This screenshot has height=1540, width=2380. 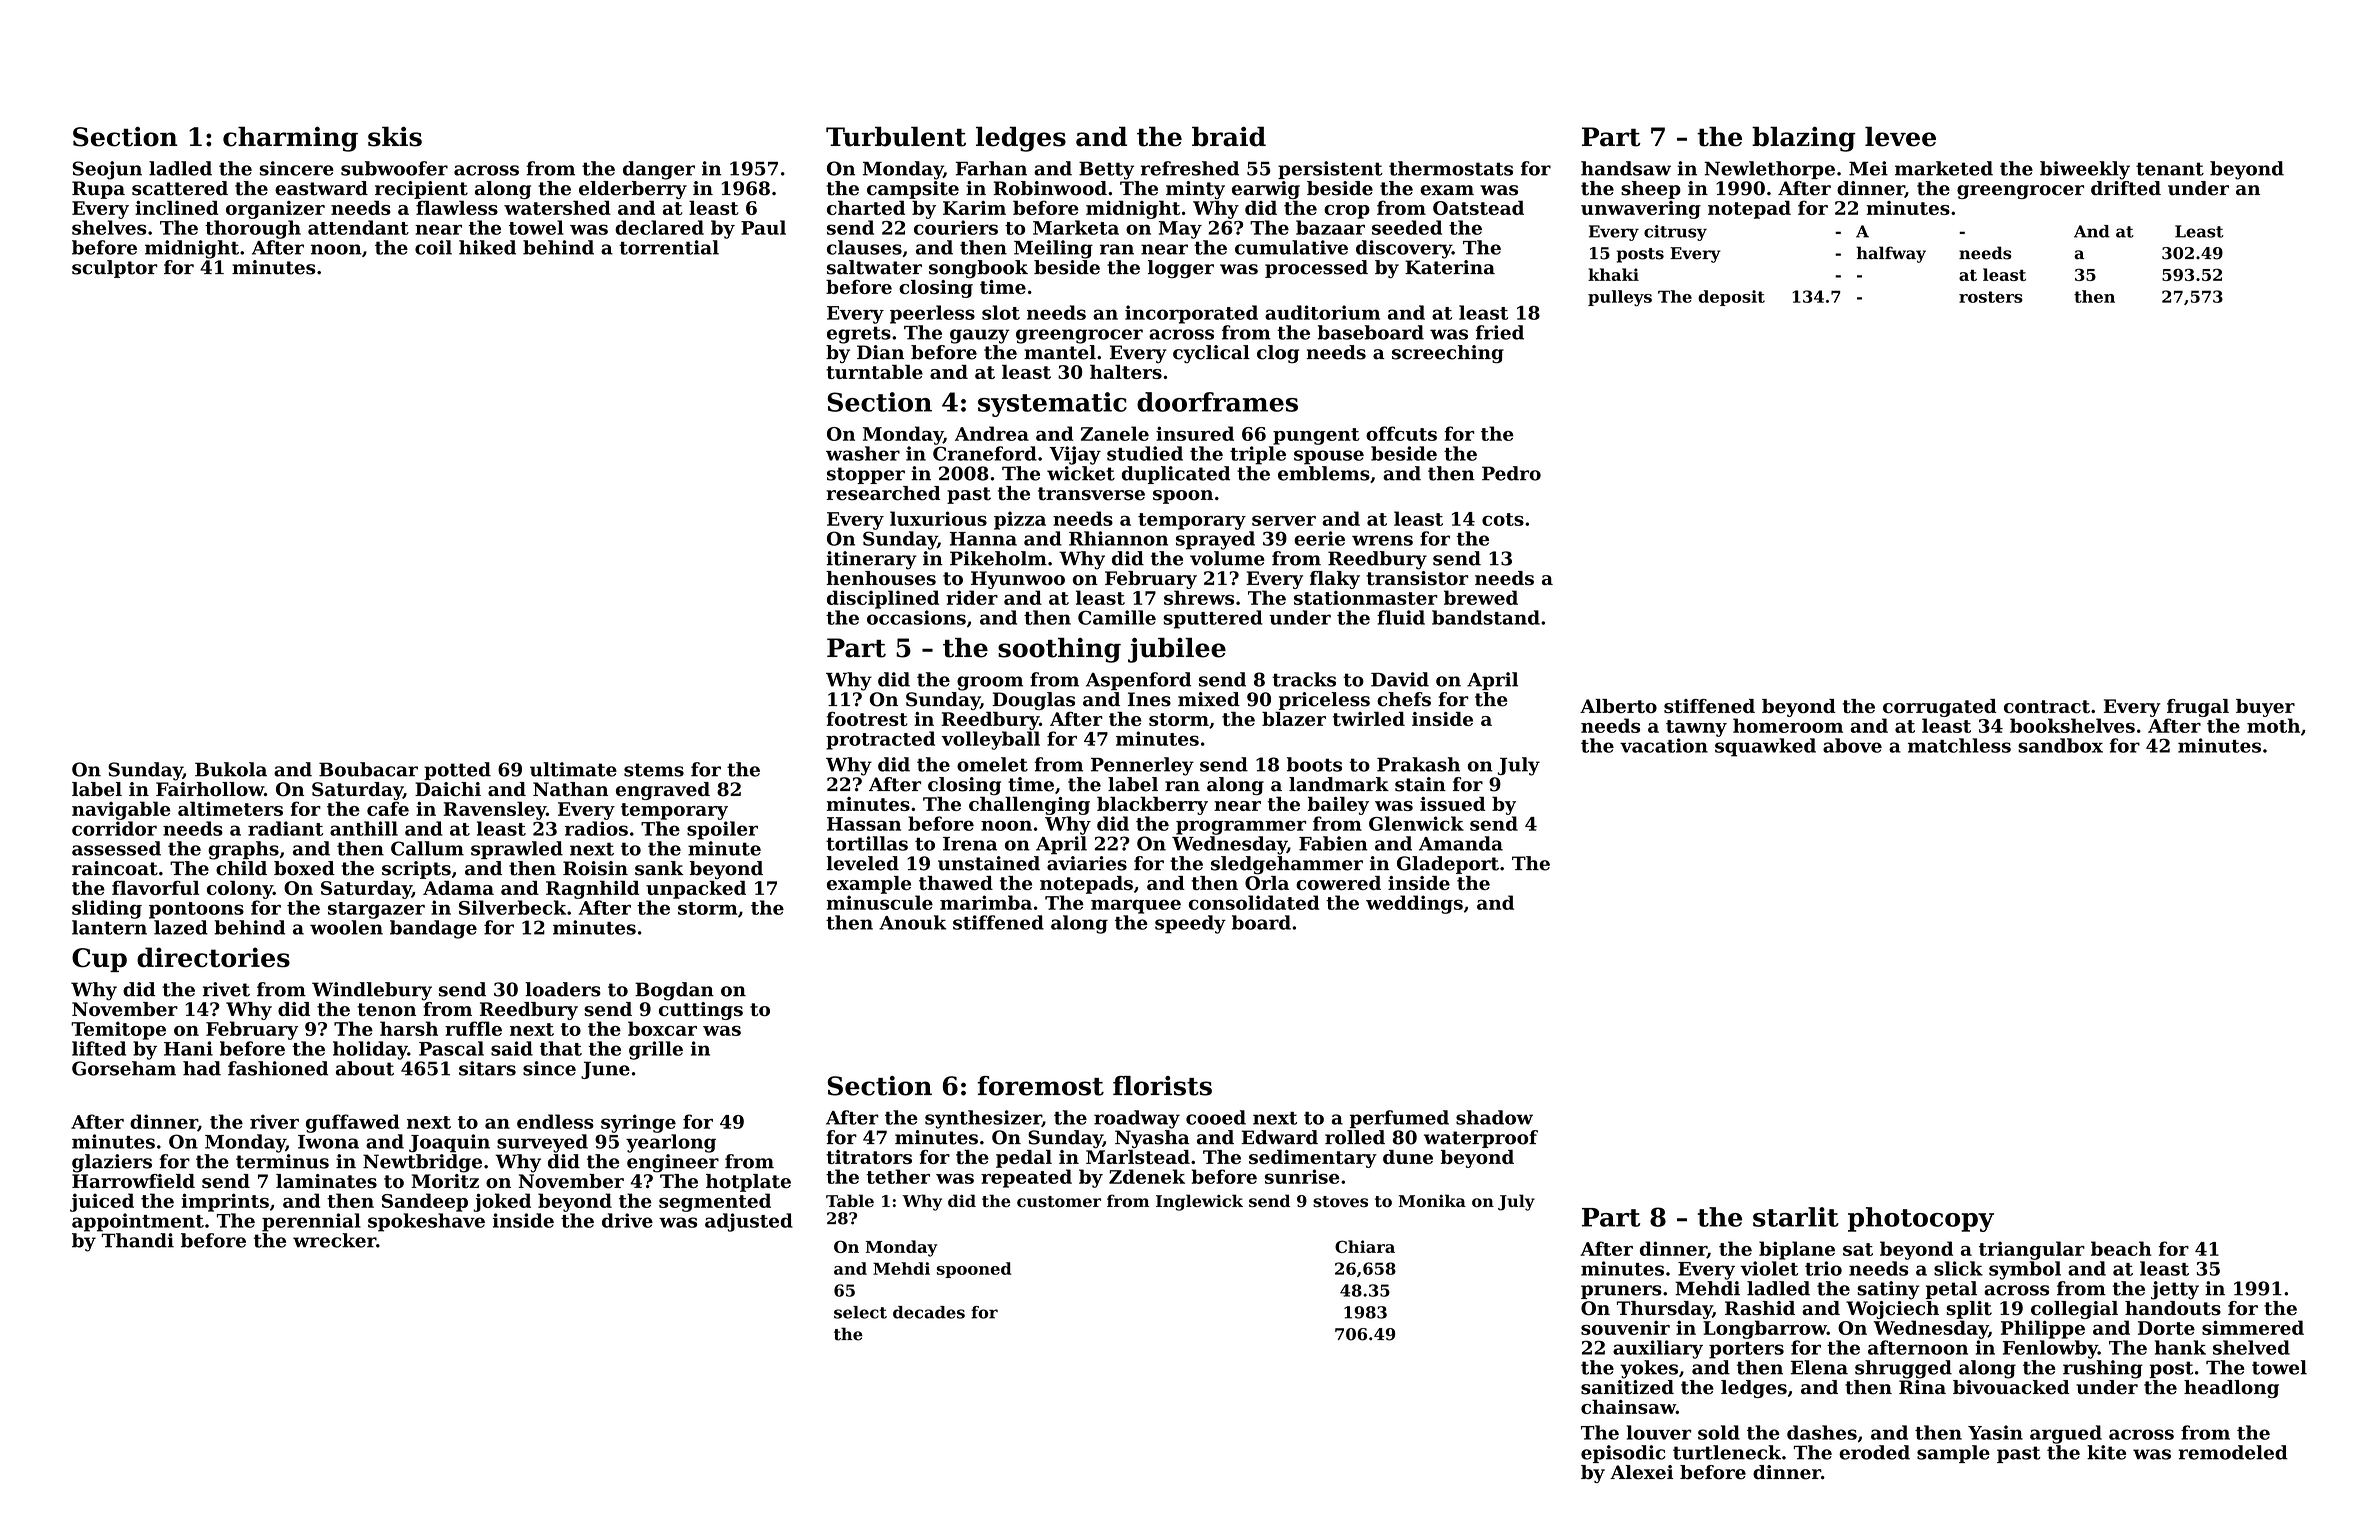 What do you see at coordinates (1365, 1246) in the screenshot?
I see `Chiara` at bounding box center [1365, 1246].
